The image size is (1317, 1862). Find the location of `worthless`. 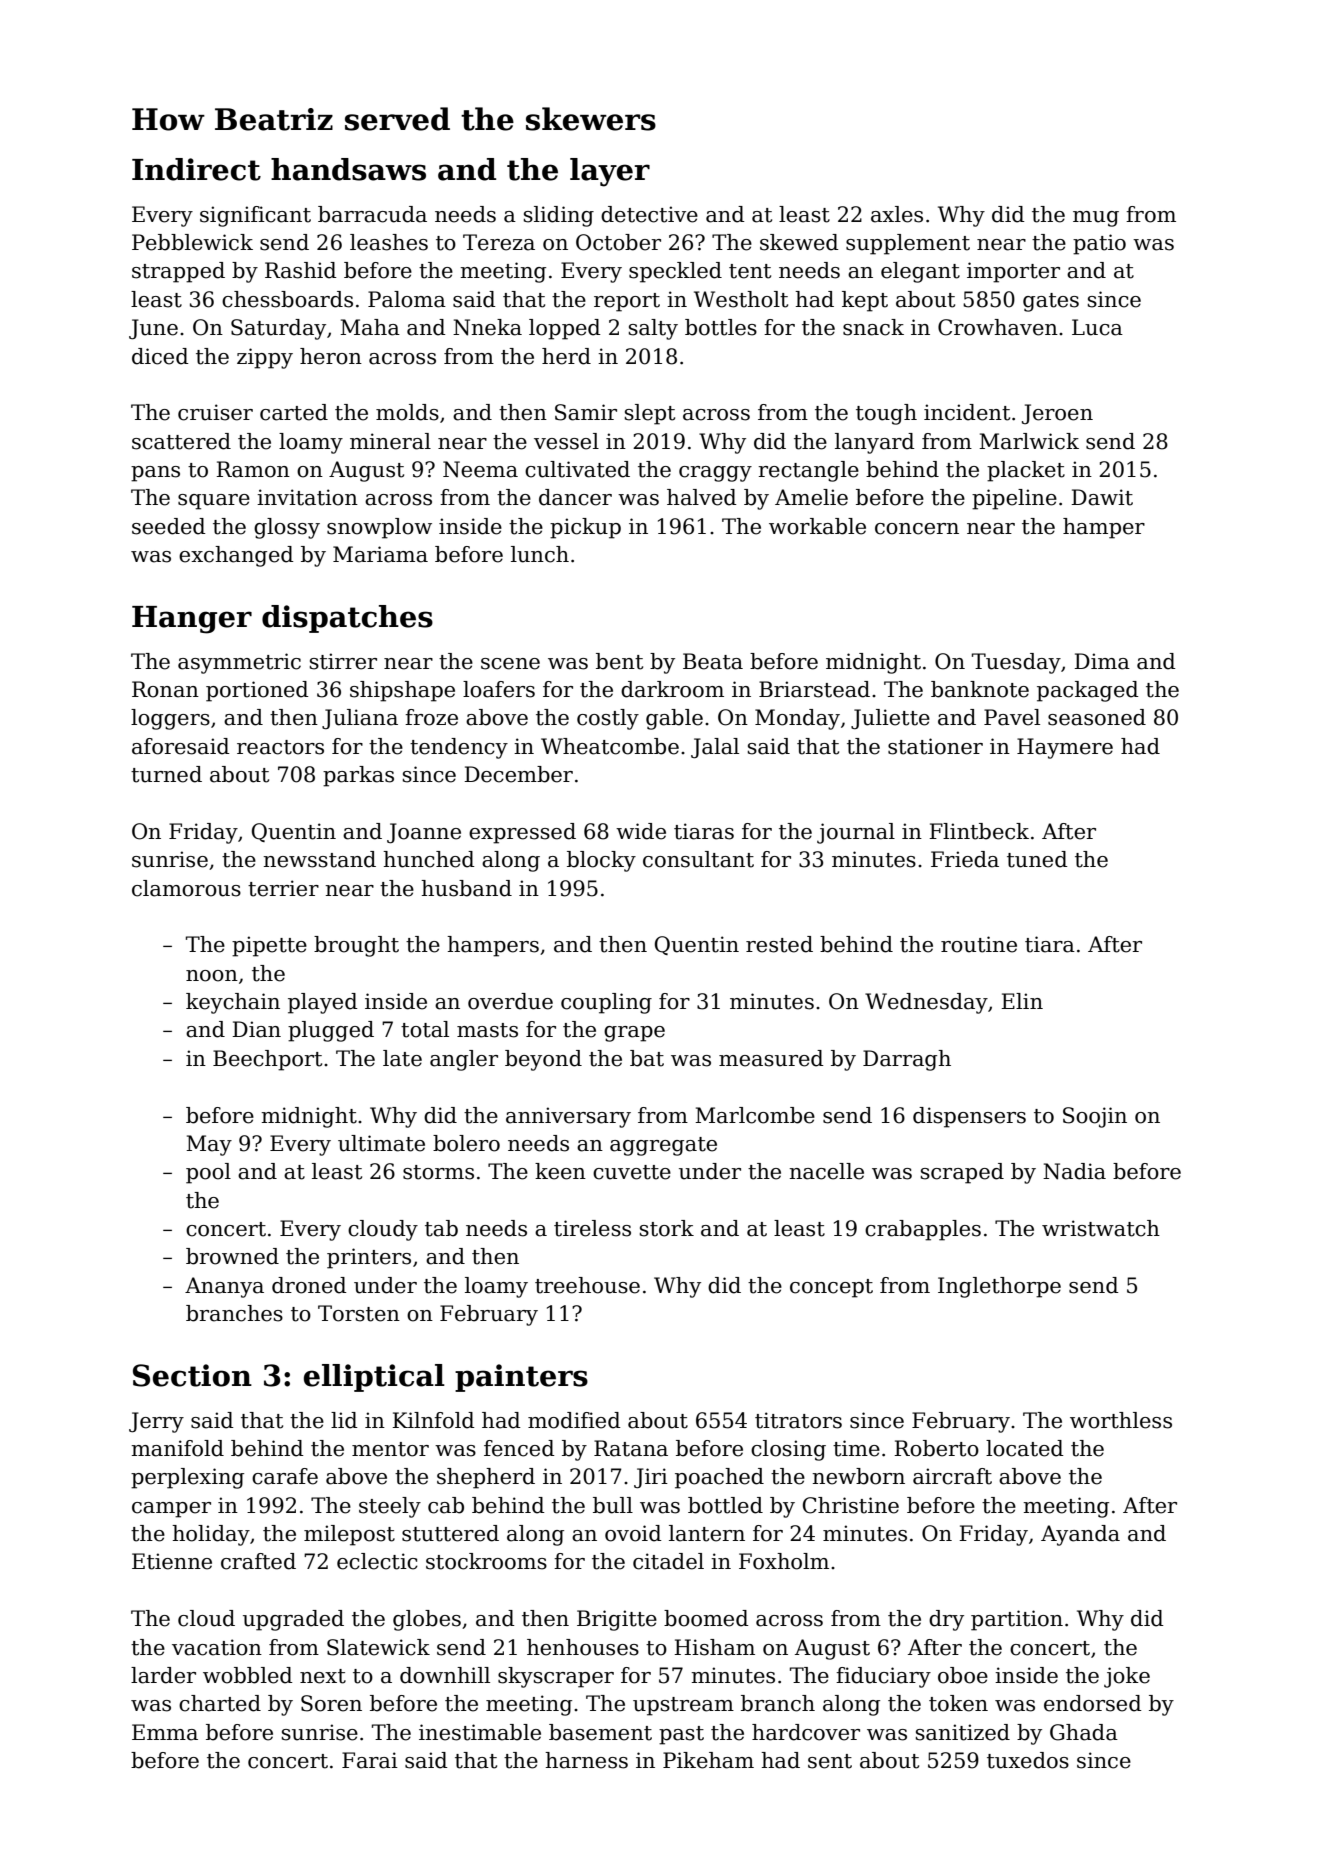

worthless is located at coordinates (1121, 1420).
